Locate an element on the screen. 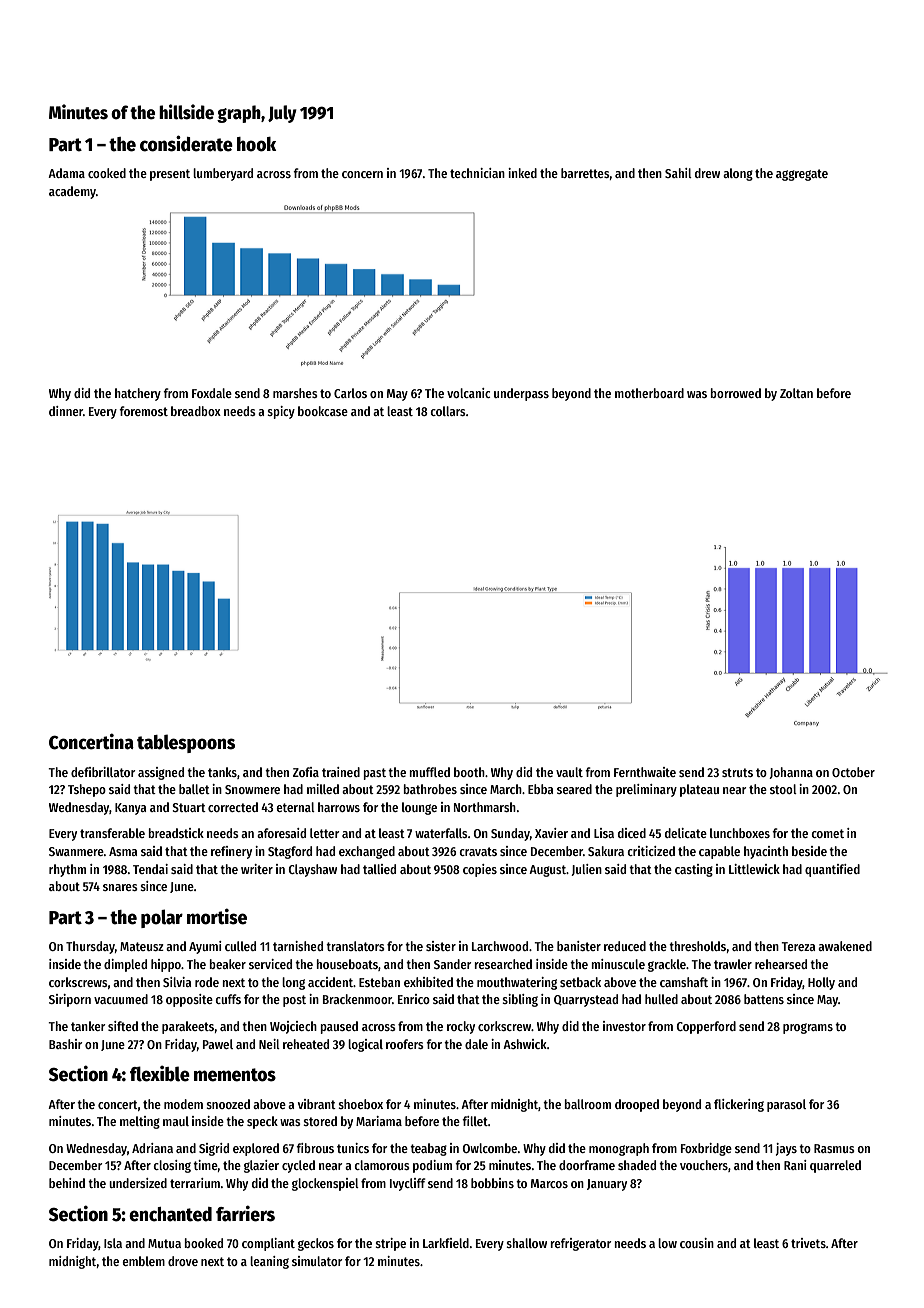  Adama is located at coordinates (66, 173).
